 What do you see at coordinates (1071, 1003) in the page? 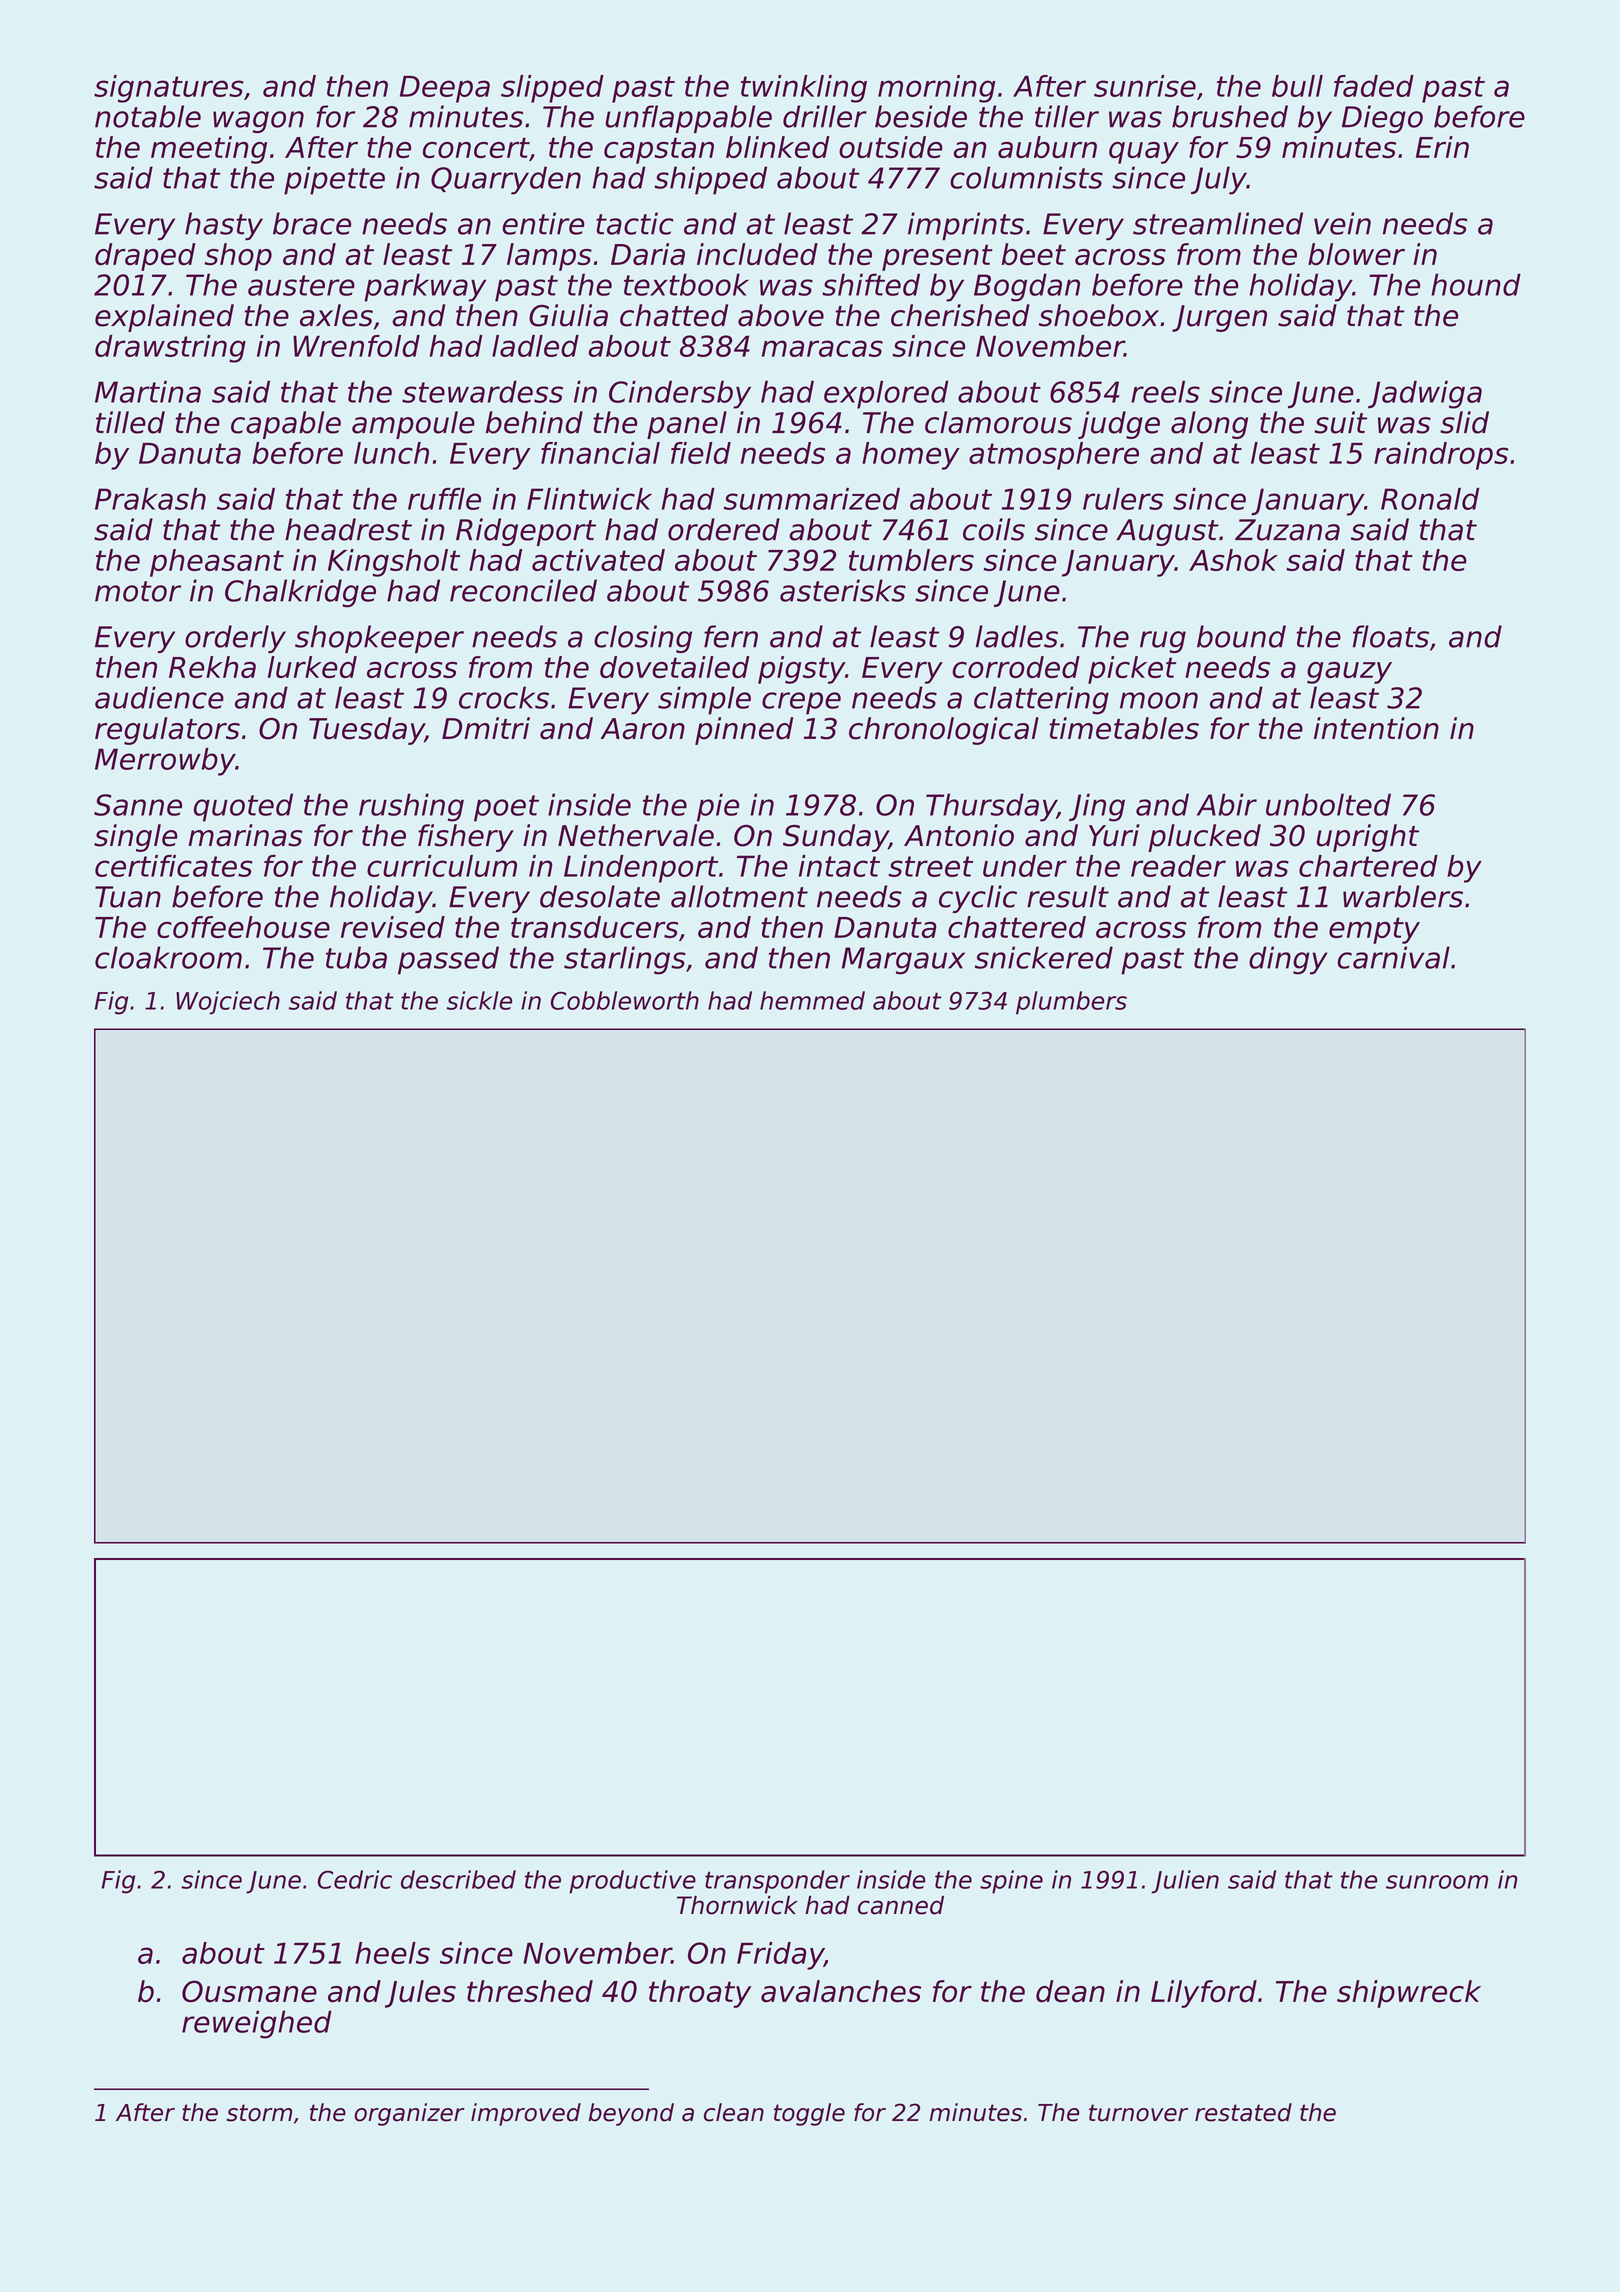
I see `plumbers` at bounding box center [1071, 1003].
